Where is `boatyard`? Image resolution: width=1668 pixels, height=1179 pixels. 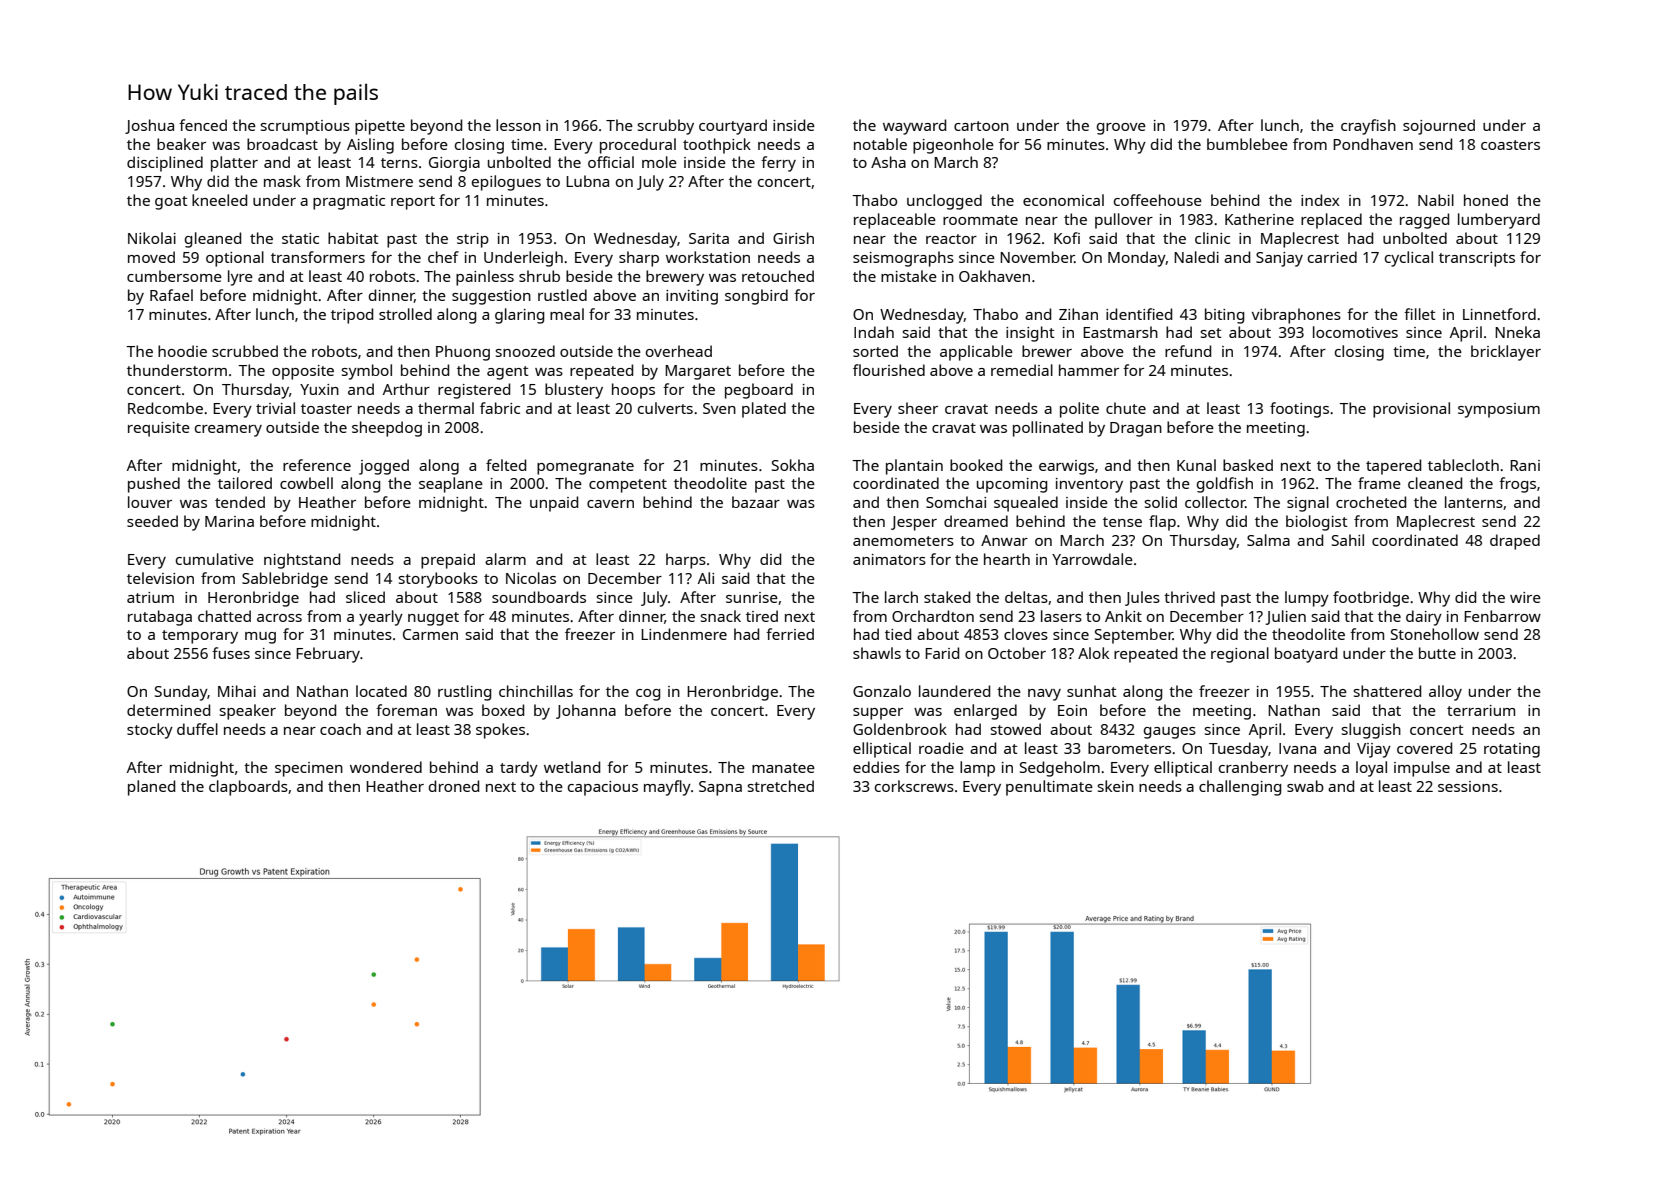
boatyard is located at coordinates (1306, 655).
